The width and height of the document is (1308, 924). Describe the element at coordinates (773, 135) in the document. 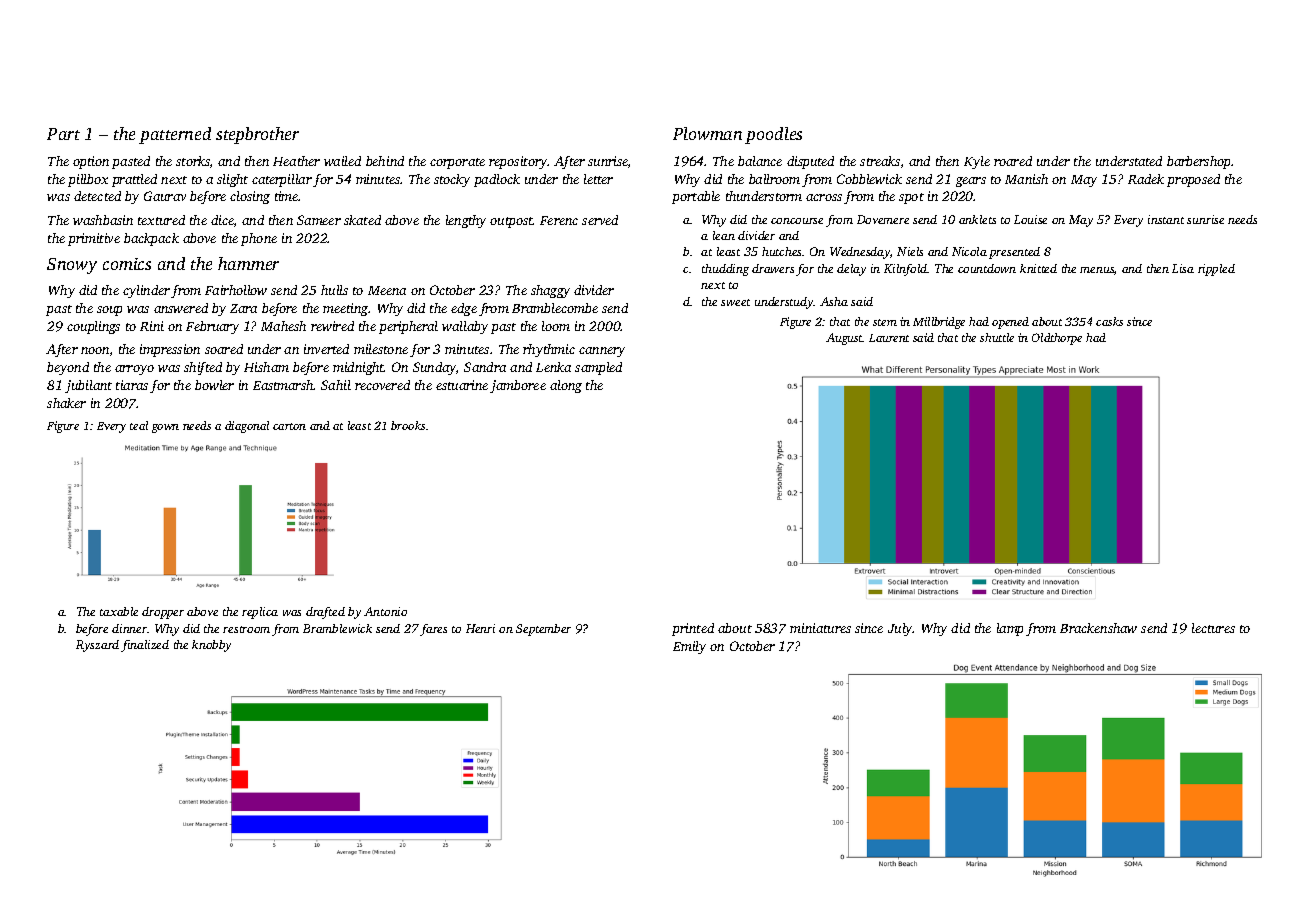

I see `poodles` at that location.
